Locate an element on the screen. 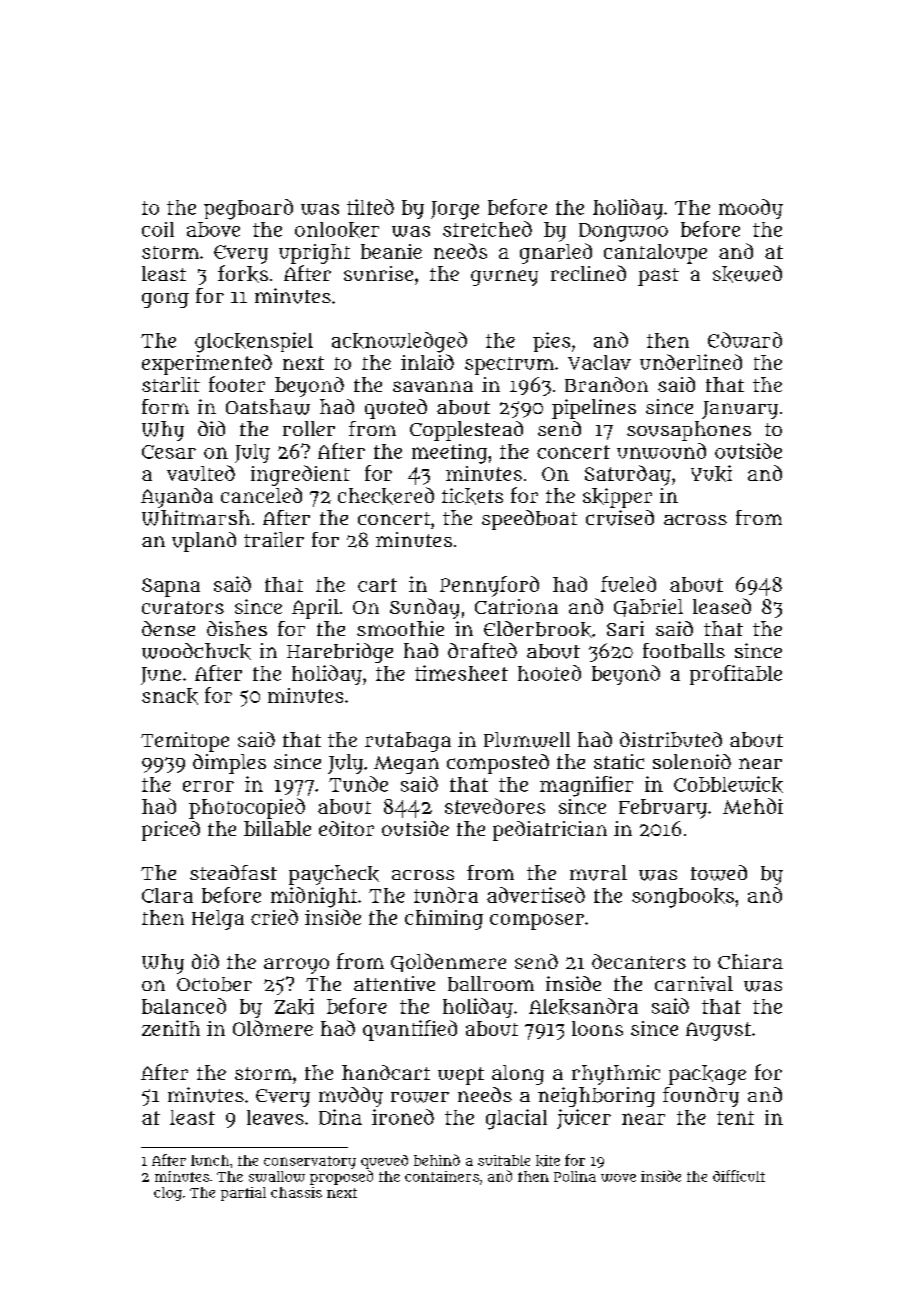 Image resolution: width=924 pixels, height=1314 pixels. gurney is located at coordinates (504, 278).
